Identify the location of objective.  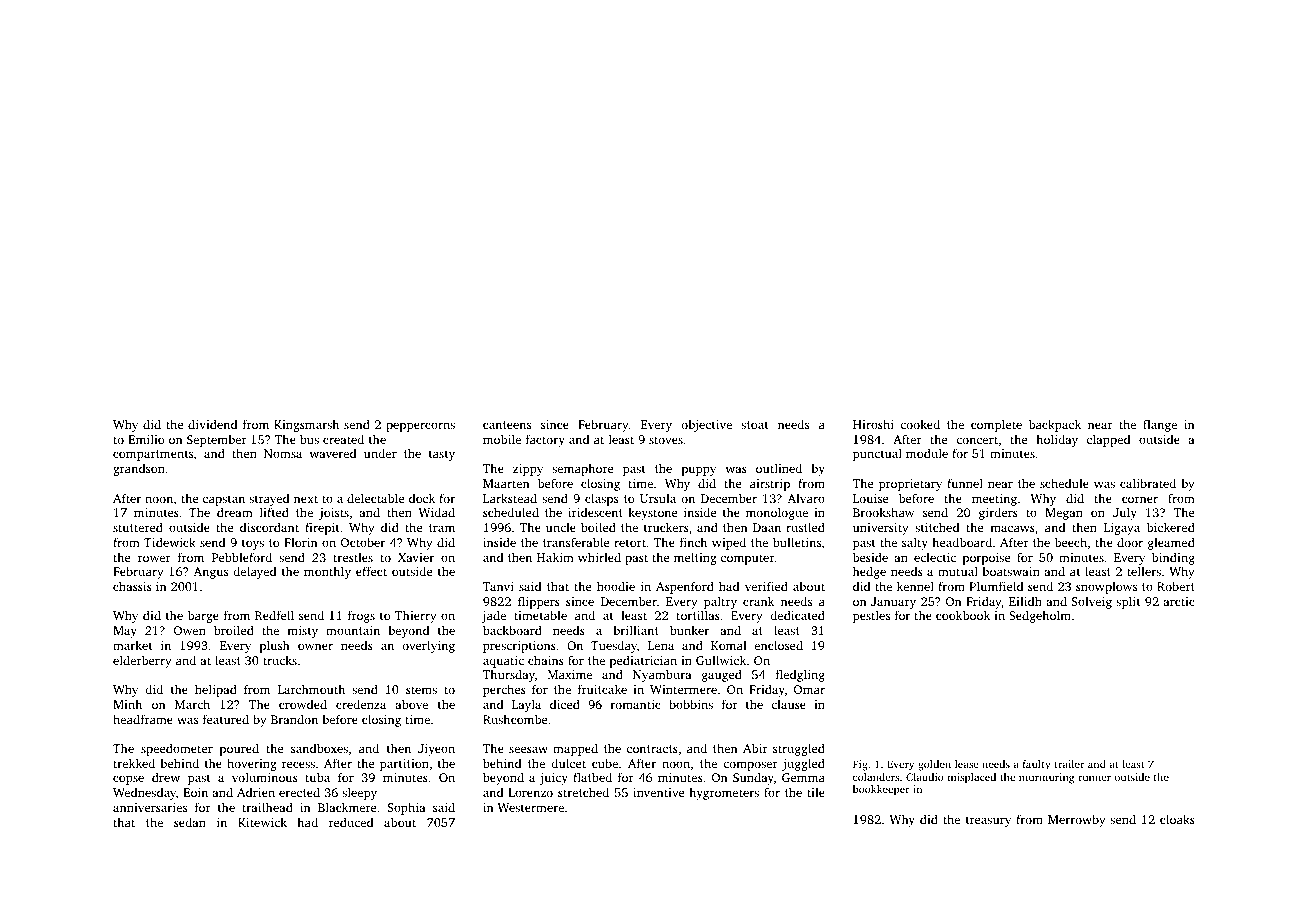
(706, 425).
